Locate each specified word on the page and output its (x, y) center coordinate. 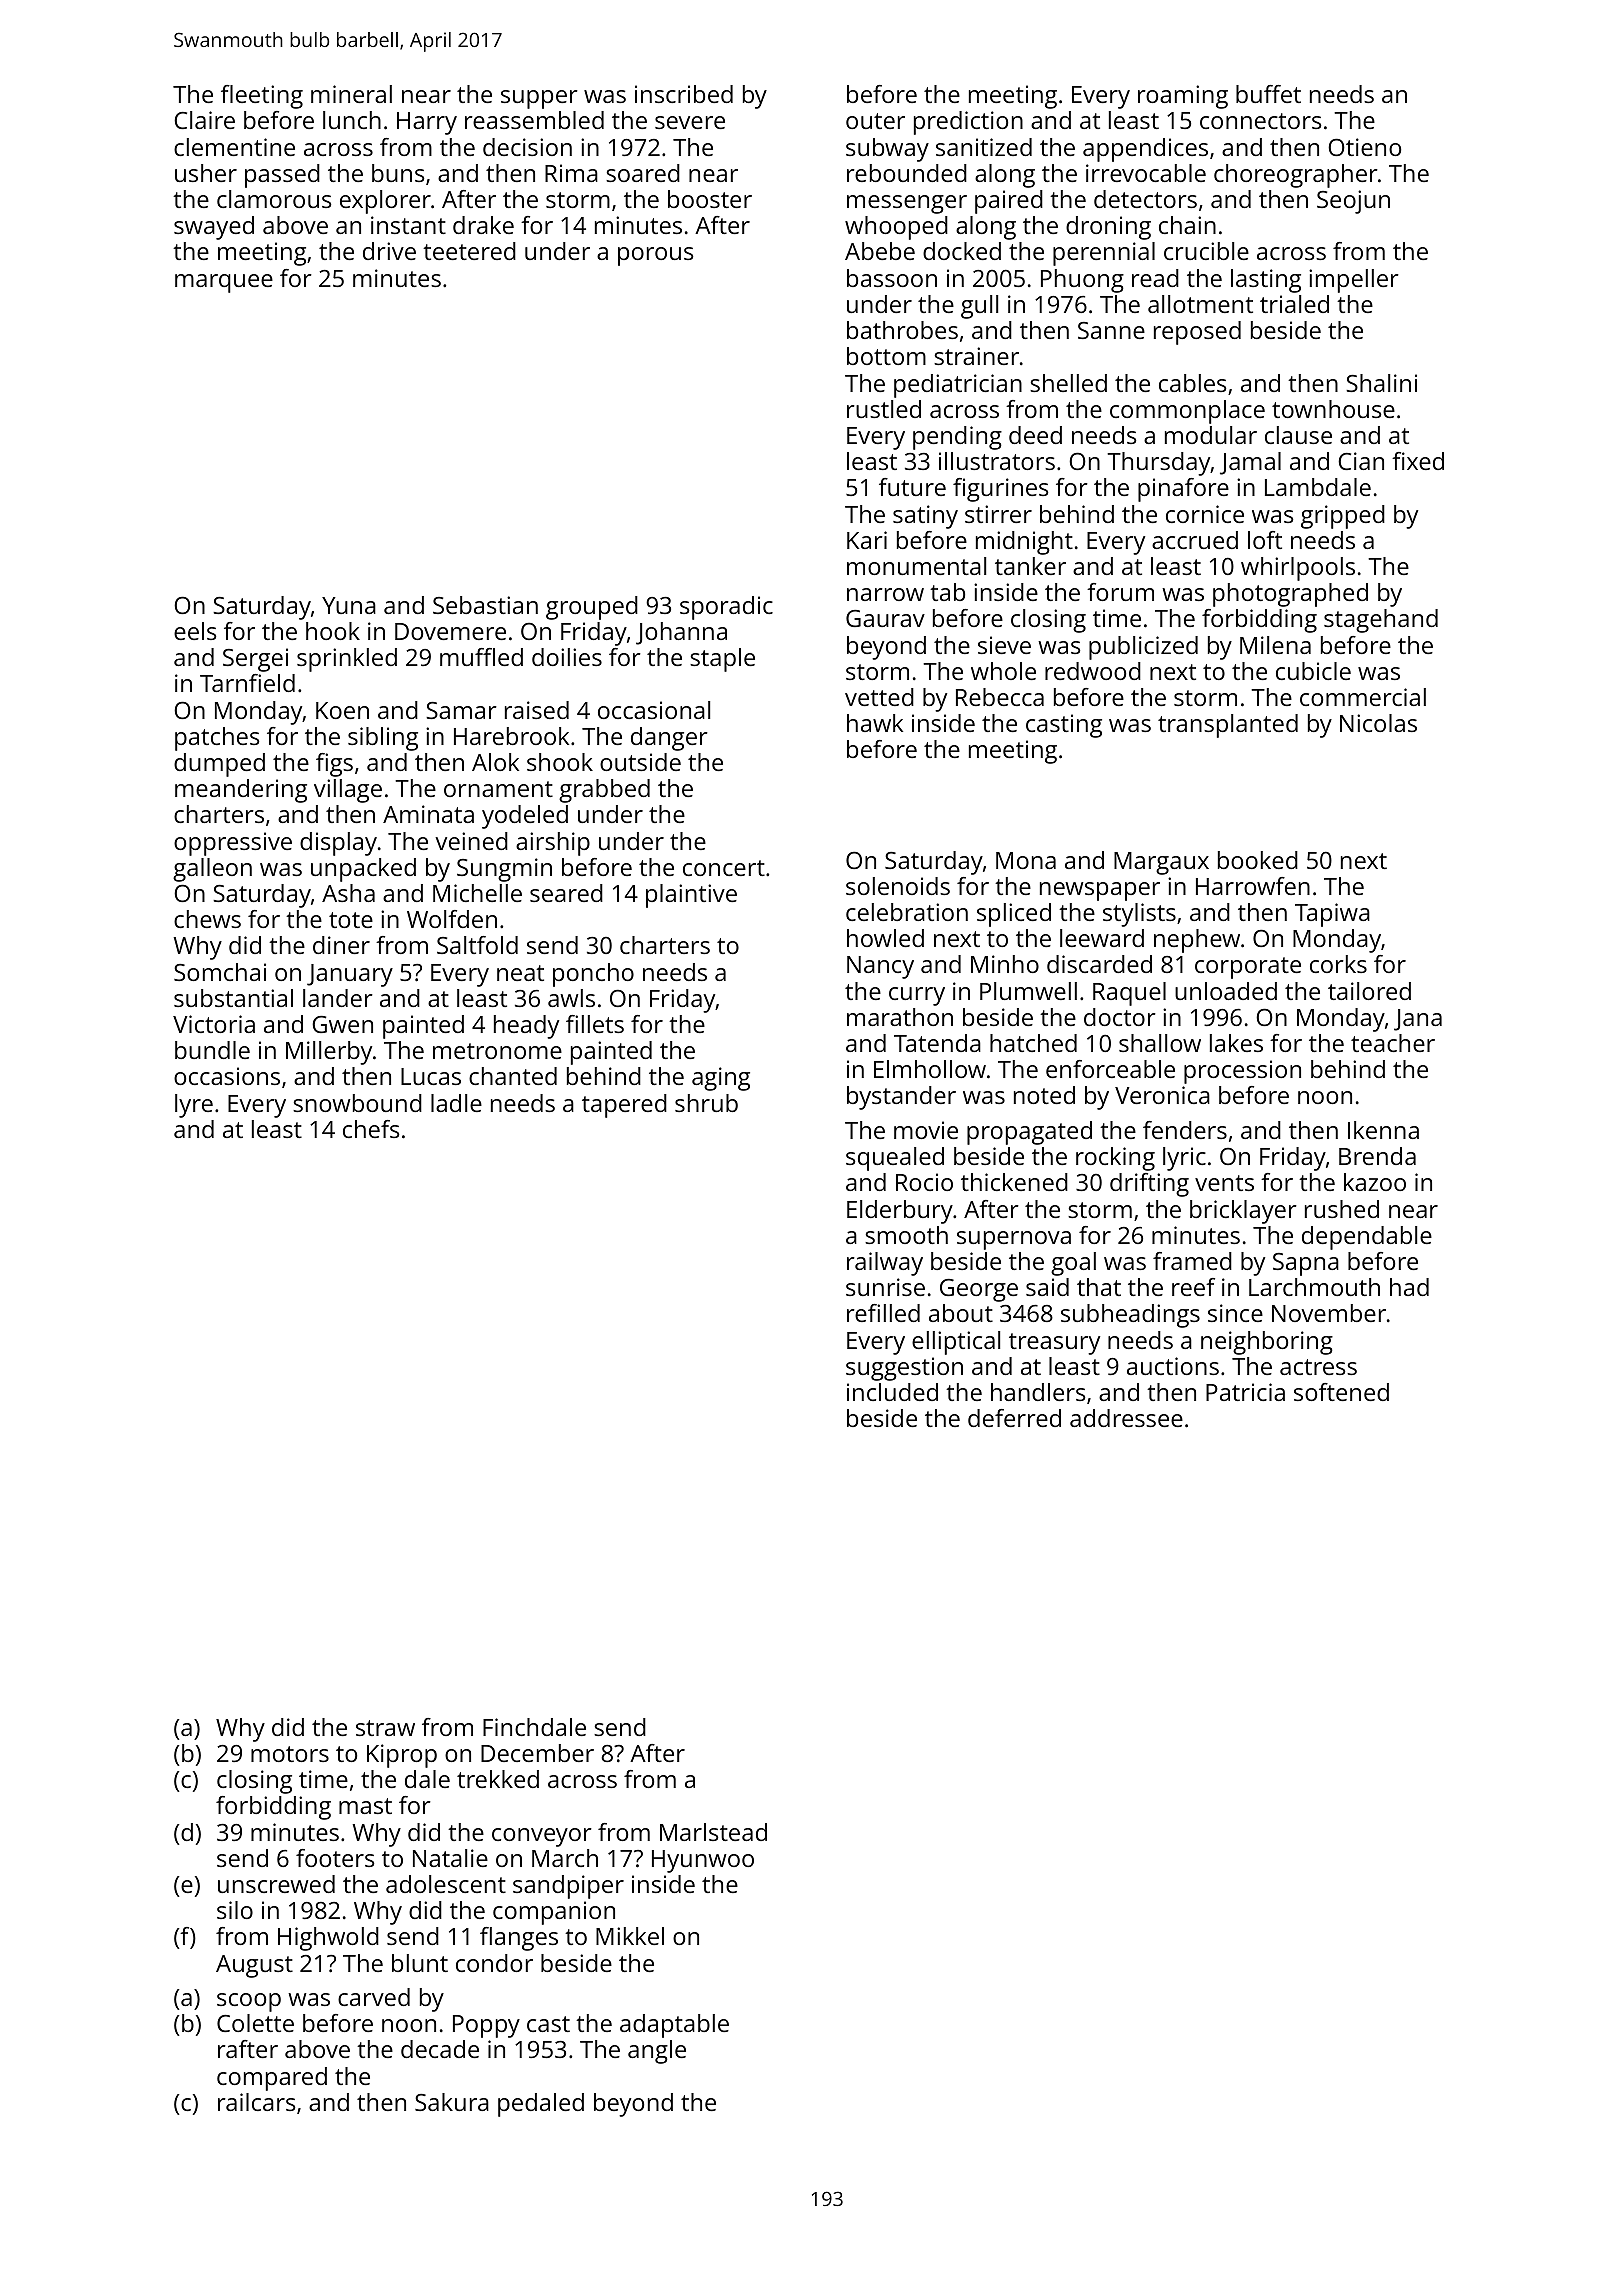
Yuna (349, 605)
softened (1341, 1392)
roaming (1183, 97)
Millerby (329, 1053)
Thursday (1159, 464)
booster (710, 199)
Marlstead (713, 1832)
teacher (1393, 1043)
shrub (706, 1103)
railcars (257, 2102)
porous (656, 256)
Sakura (452, 2102)
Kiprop (402, 1756)
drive (389, 251)
